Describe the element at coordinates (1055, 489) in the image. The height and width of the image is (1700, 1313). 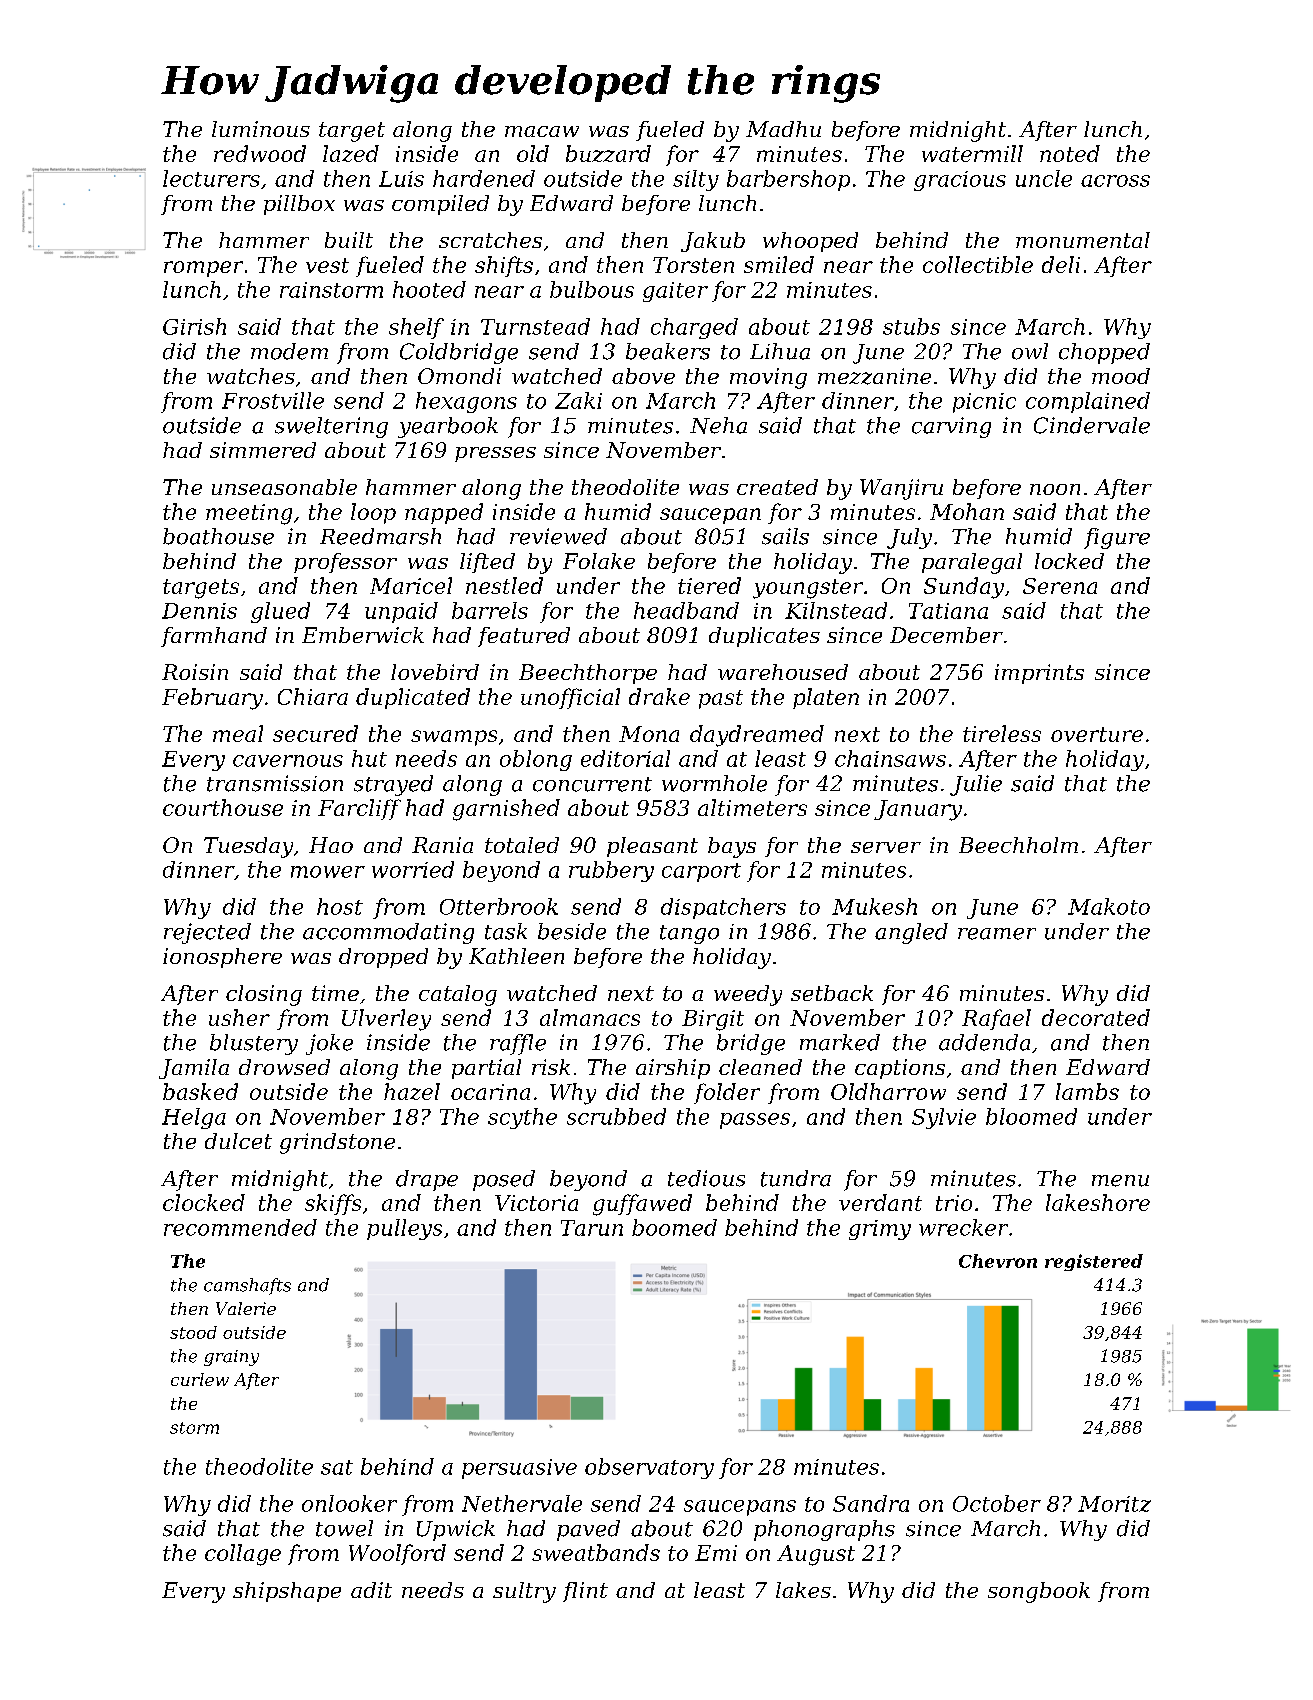
I see `noon` at that location.
